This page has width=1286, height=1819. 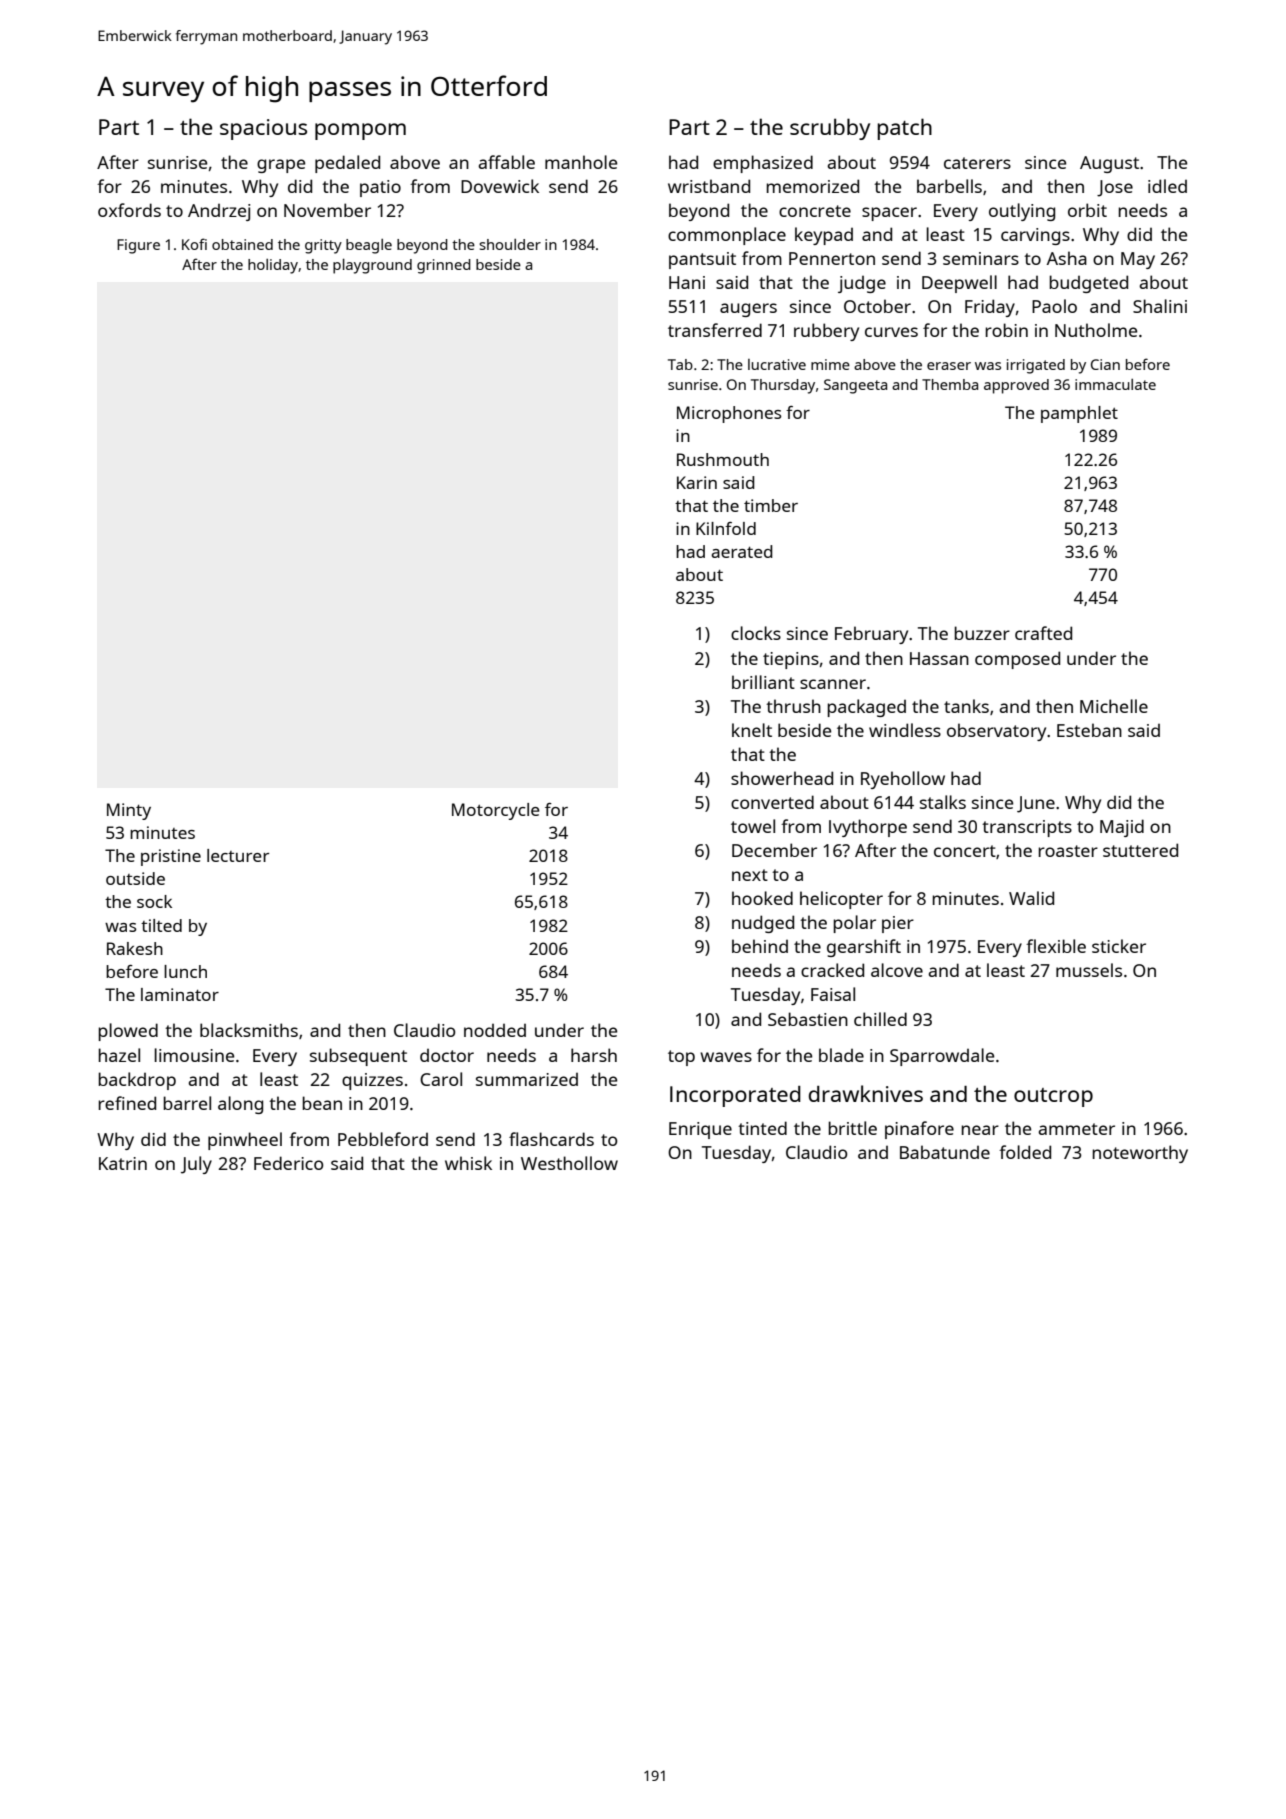 What do you see at coordinates (1043, 633) in the page?
I see `crafted` at bounding box center [1043, 633].
